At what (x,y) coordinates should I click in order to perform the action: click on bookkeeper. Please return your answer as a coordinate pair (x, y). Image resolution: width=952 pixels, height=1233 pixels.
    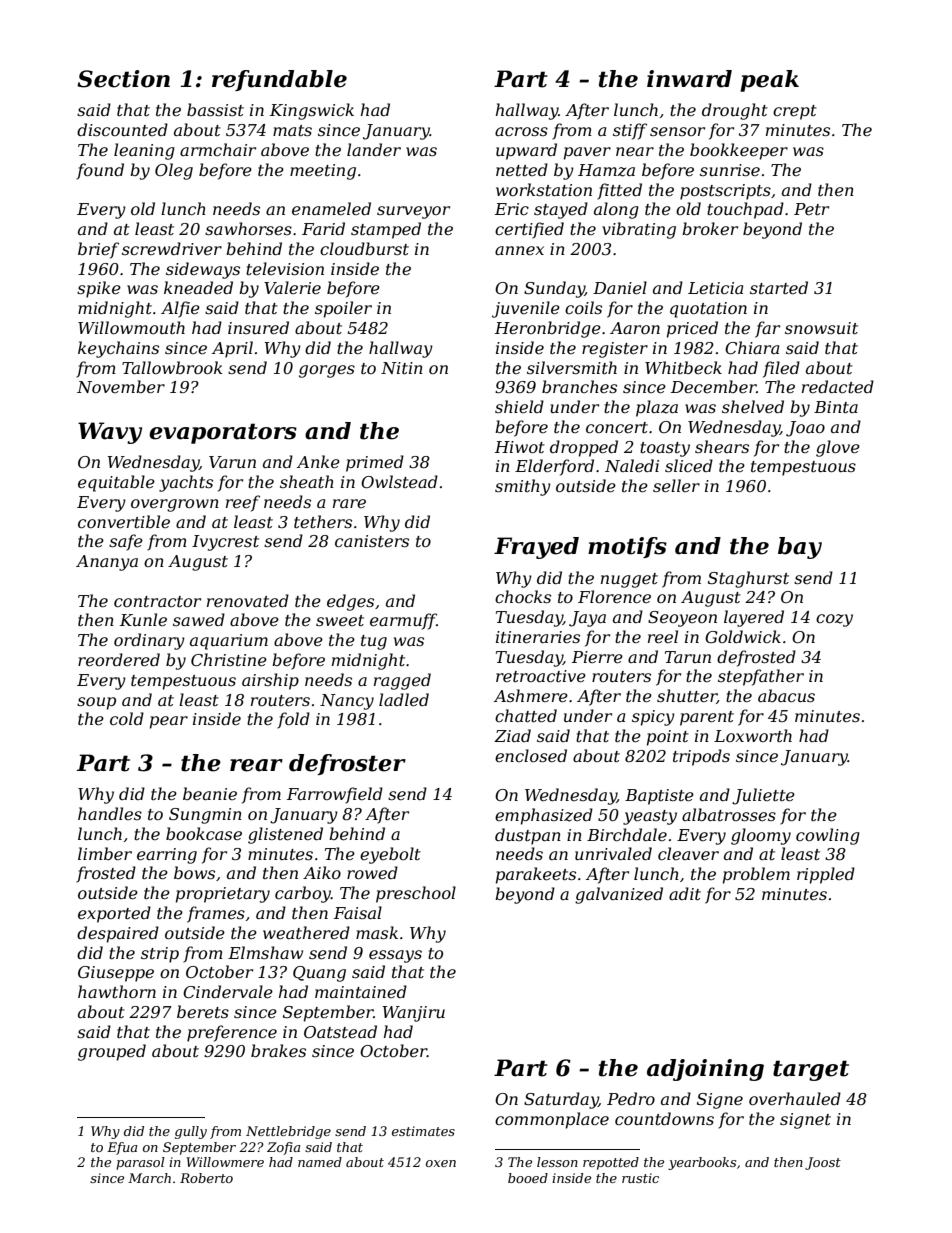
    Looking at the image, I should click on (739, 151).
